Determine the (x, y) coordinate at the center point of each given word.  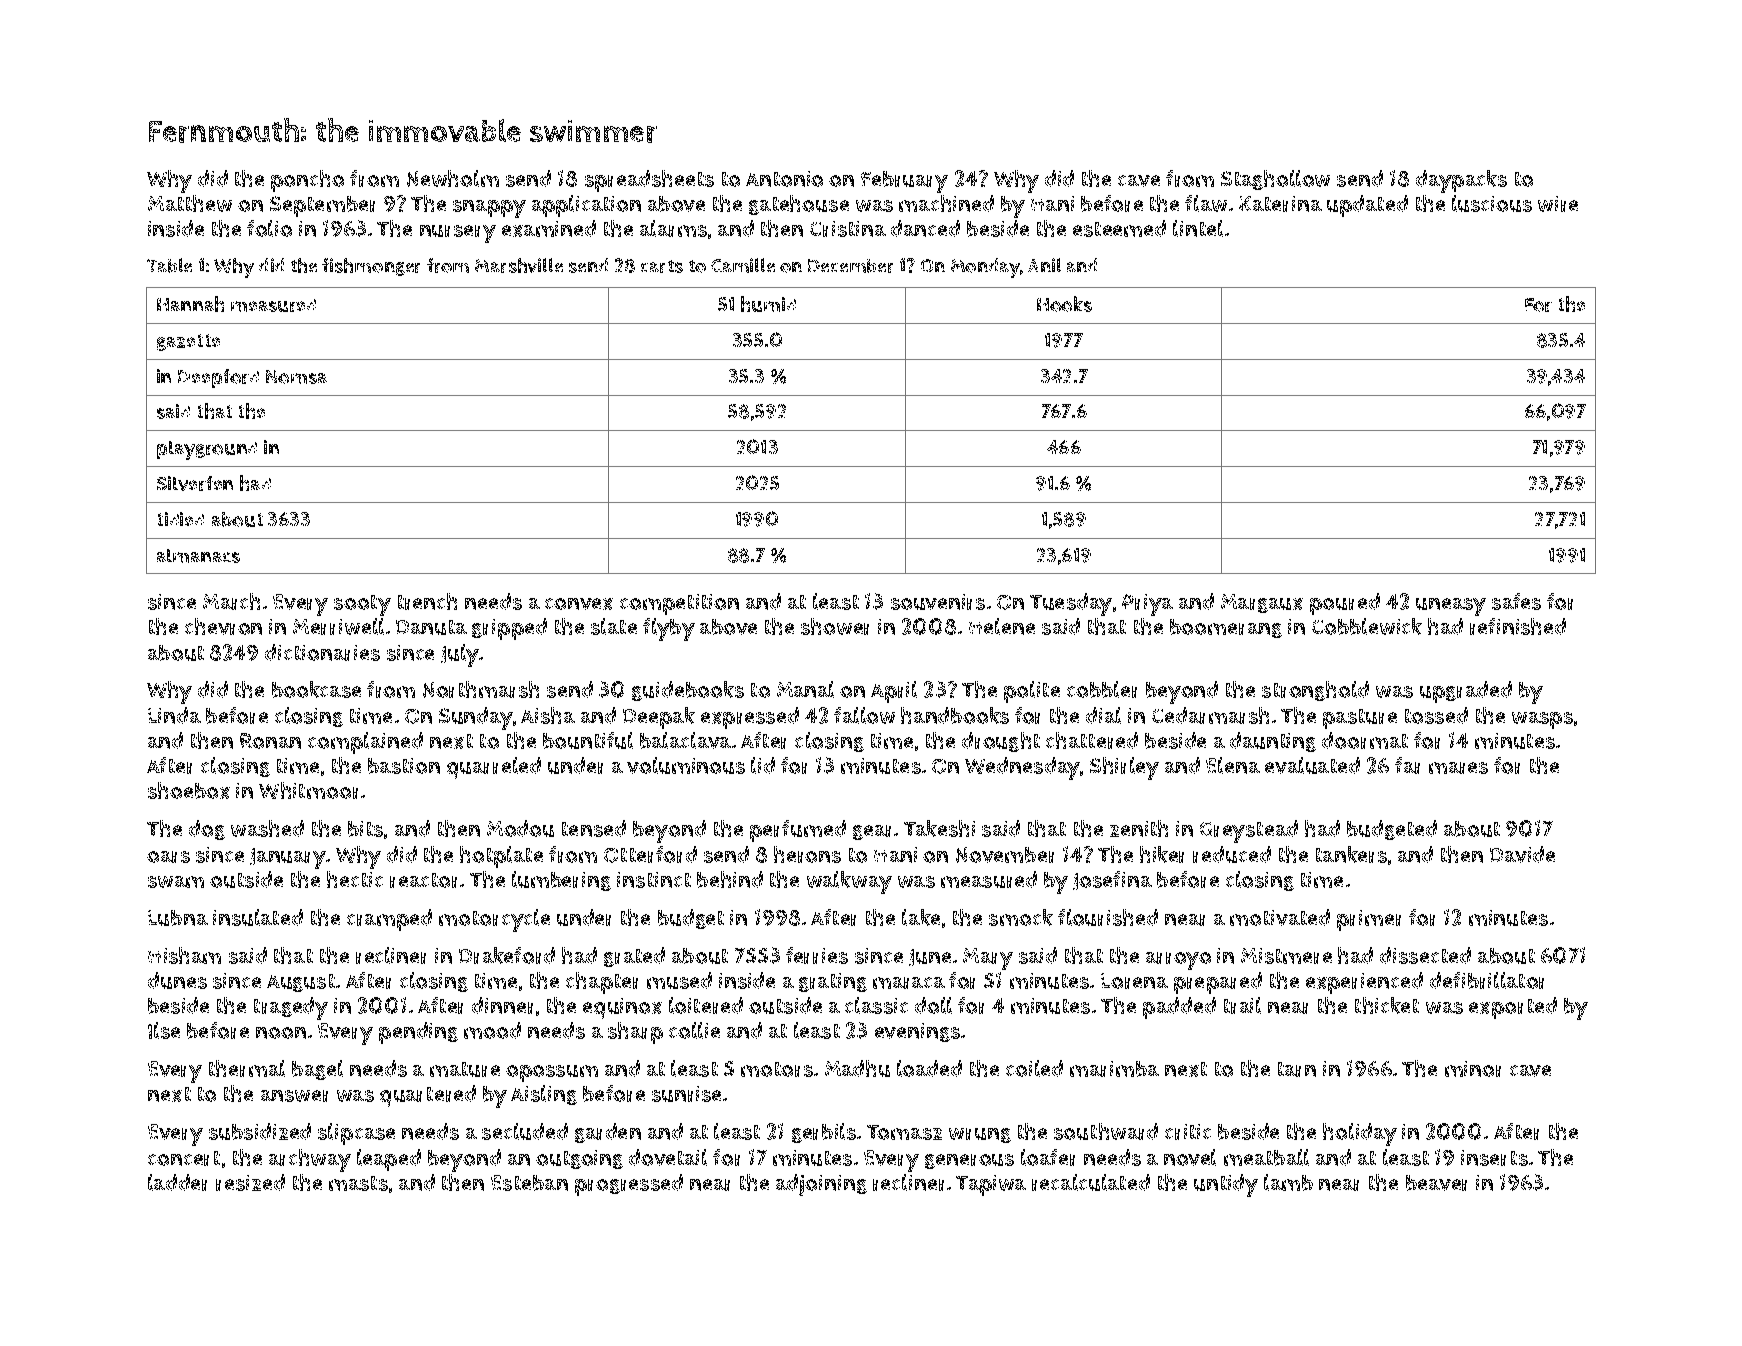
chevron (223, 626)
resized (250, 1182)
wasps (1542, 720)
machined (946, 203)
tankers (1351, 854)
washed (267, 828)
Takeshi (939, 828)
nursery (458, 234)
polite (1032, 692)
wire (1558, 204)
